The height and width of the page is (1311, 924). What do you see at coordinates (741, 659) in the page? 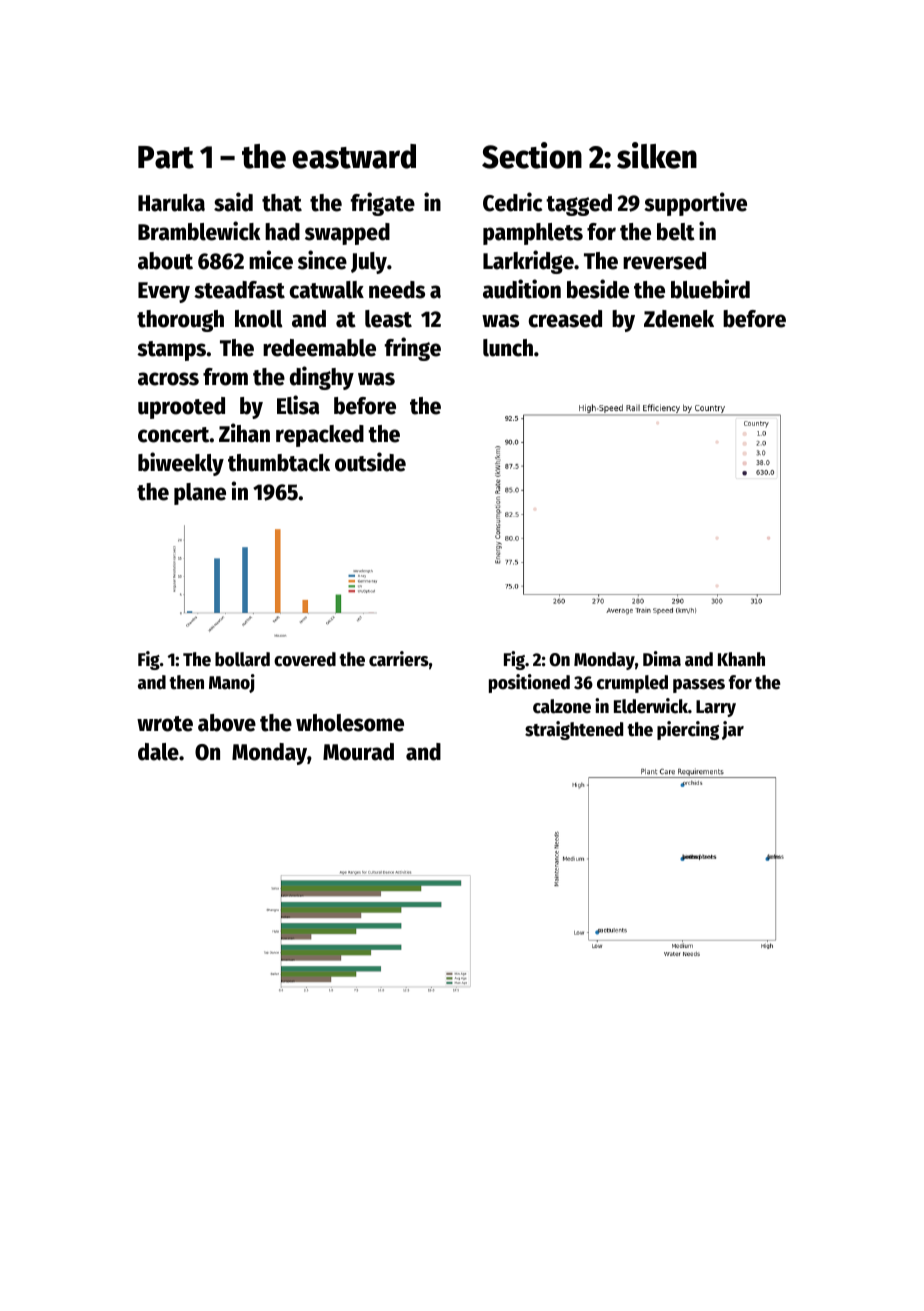
I see `Khanh` at bounding box center [741, 659].
